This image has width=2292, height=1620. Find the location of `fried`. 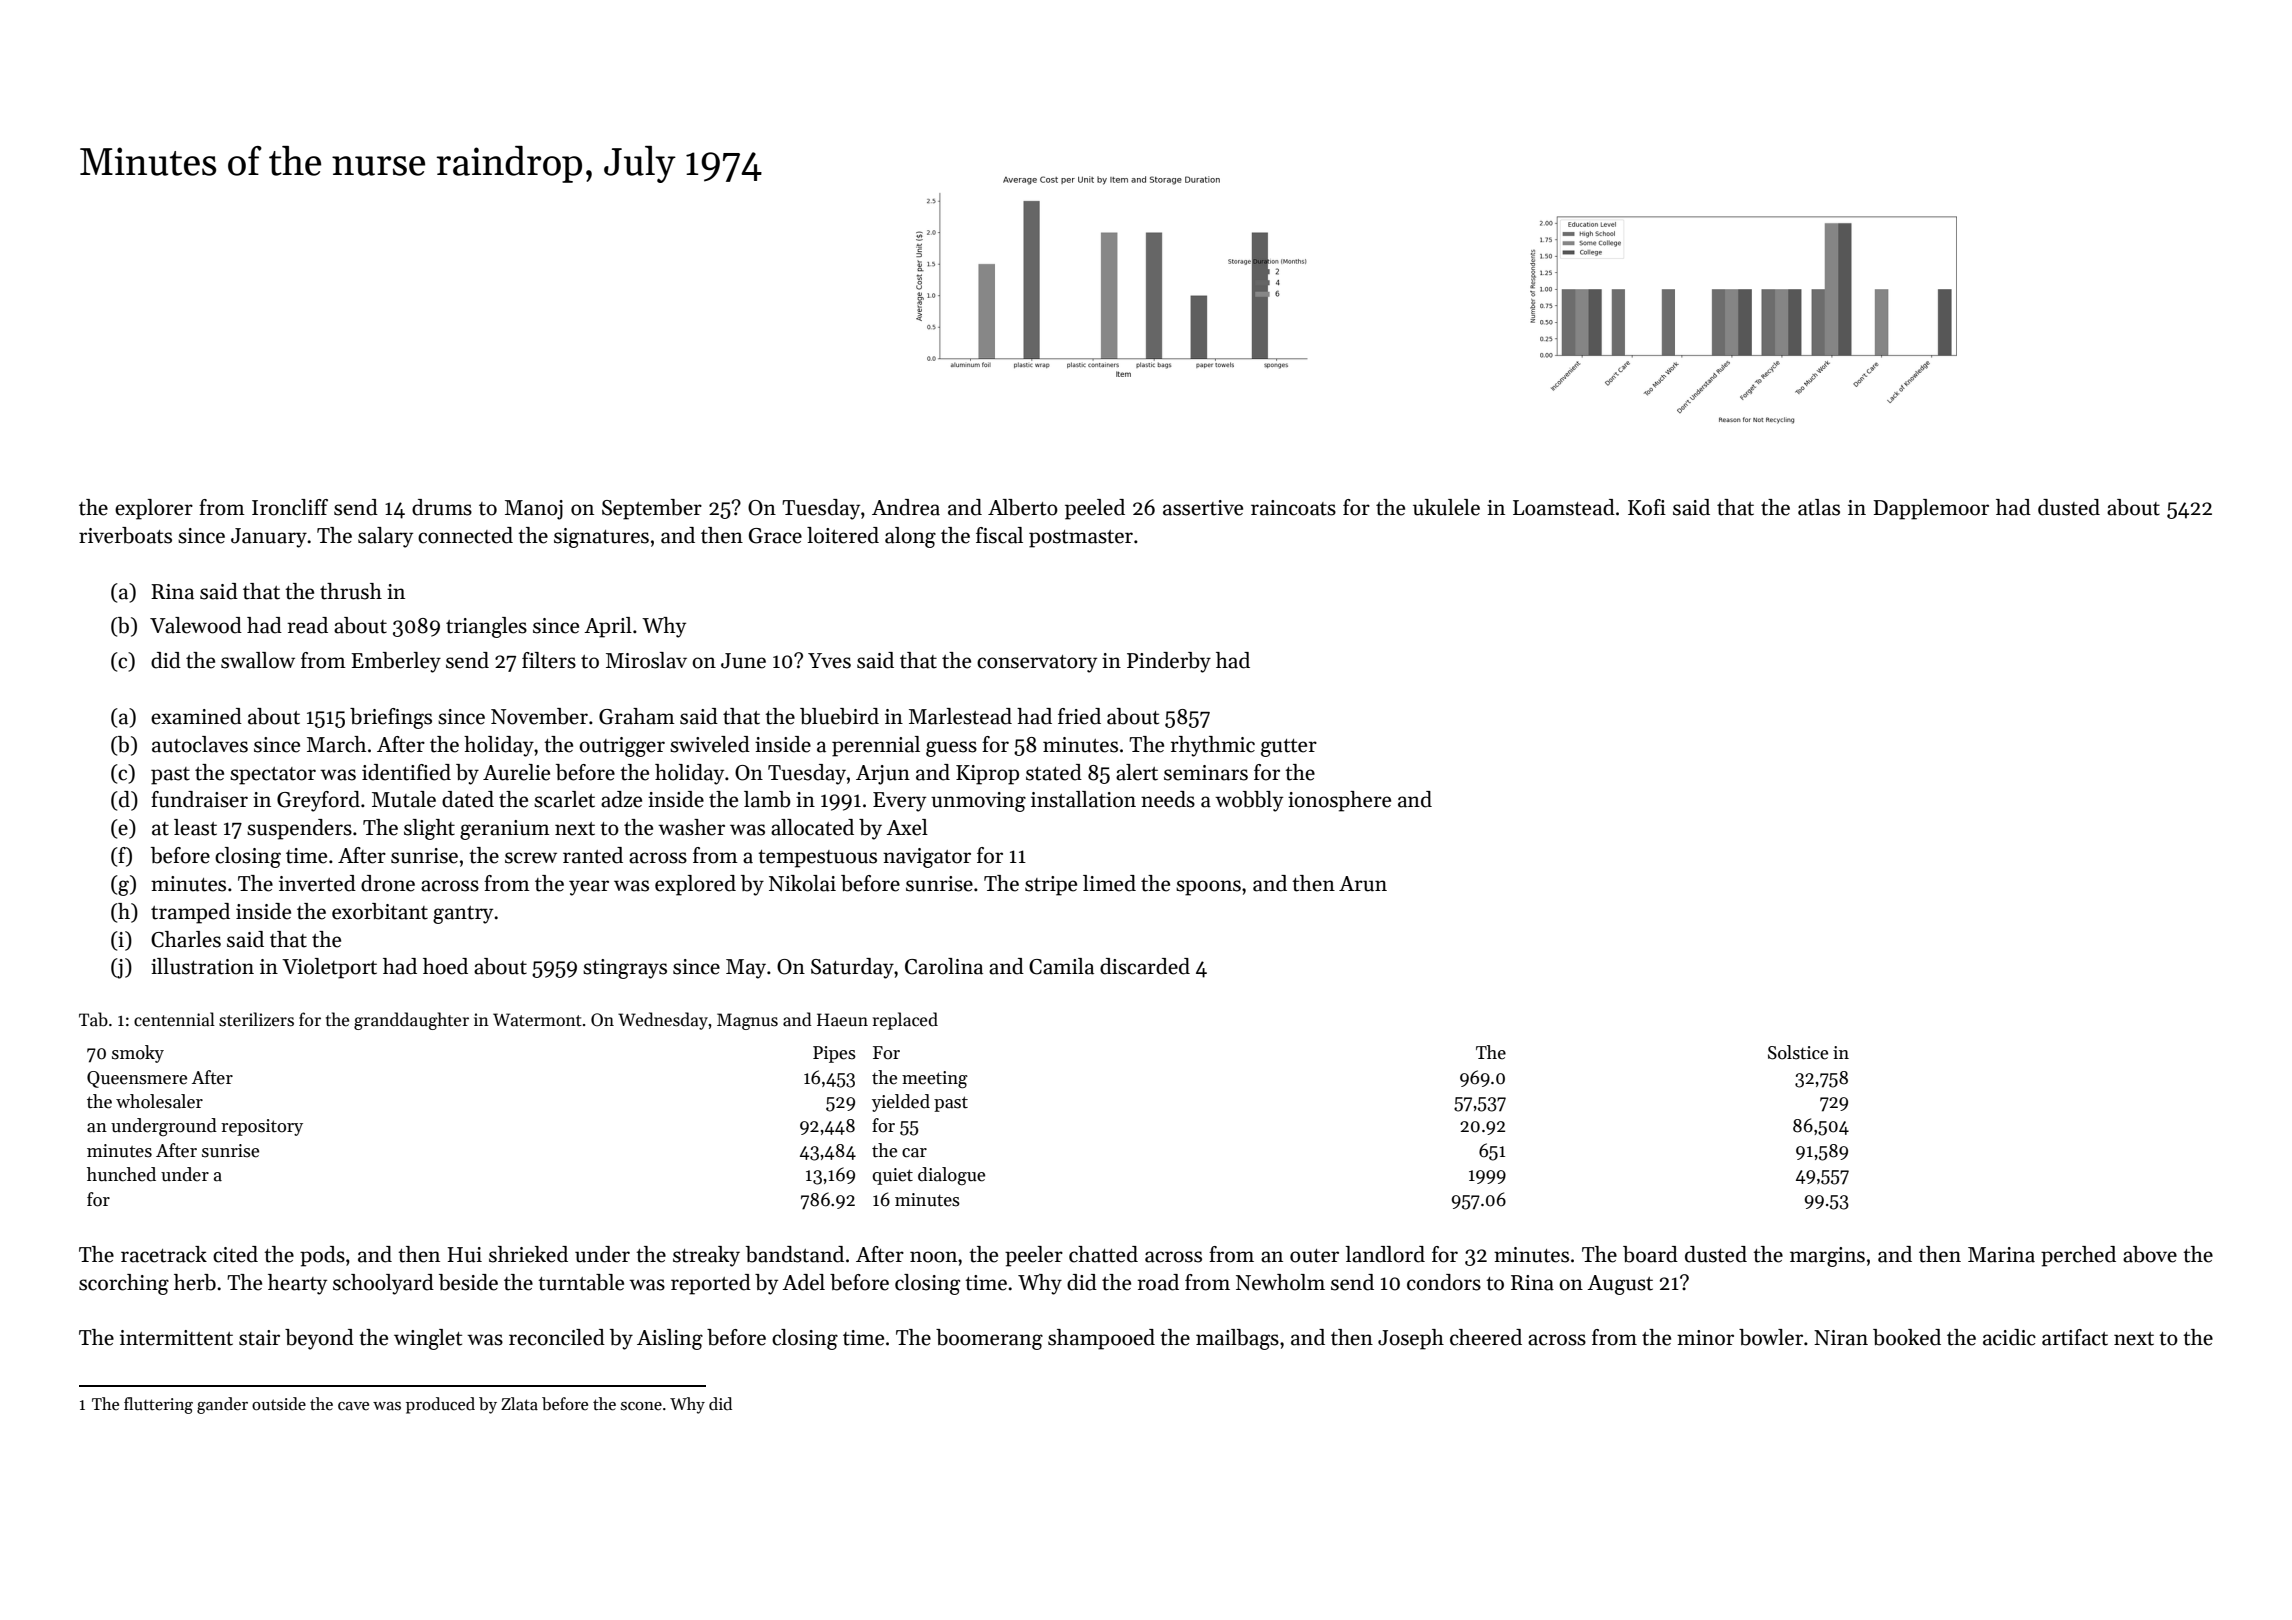

fried is located at coordinates (1079, 716).
